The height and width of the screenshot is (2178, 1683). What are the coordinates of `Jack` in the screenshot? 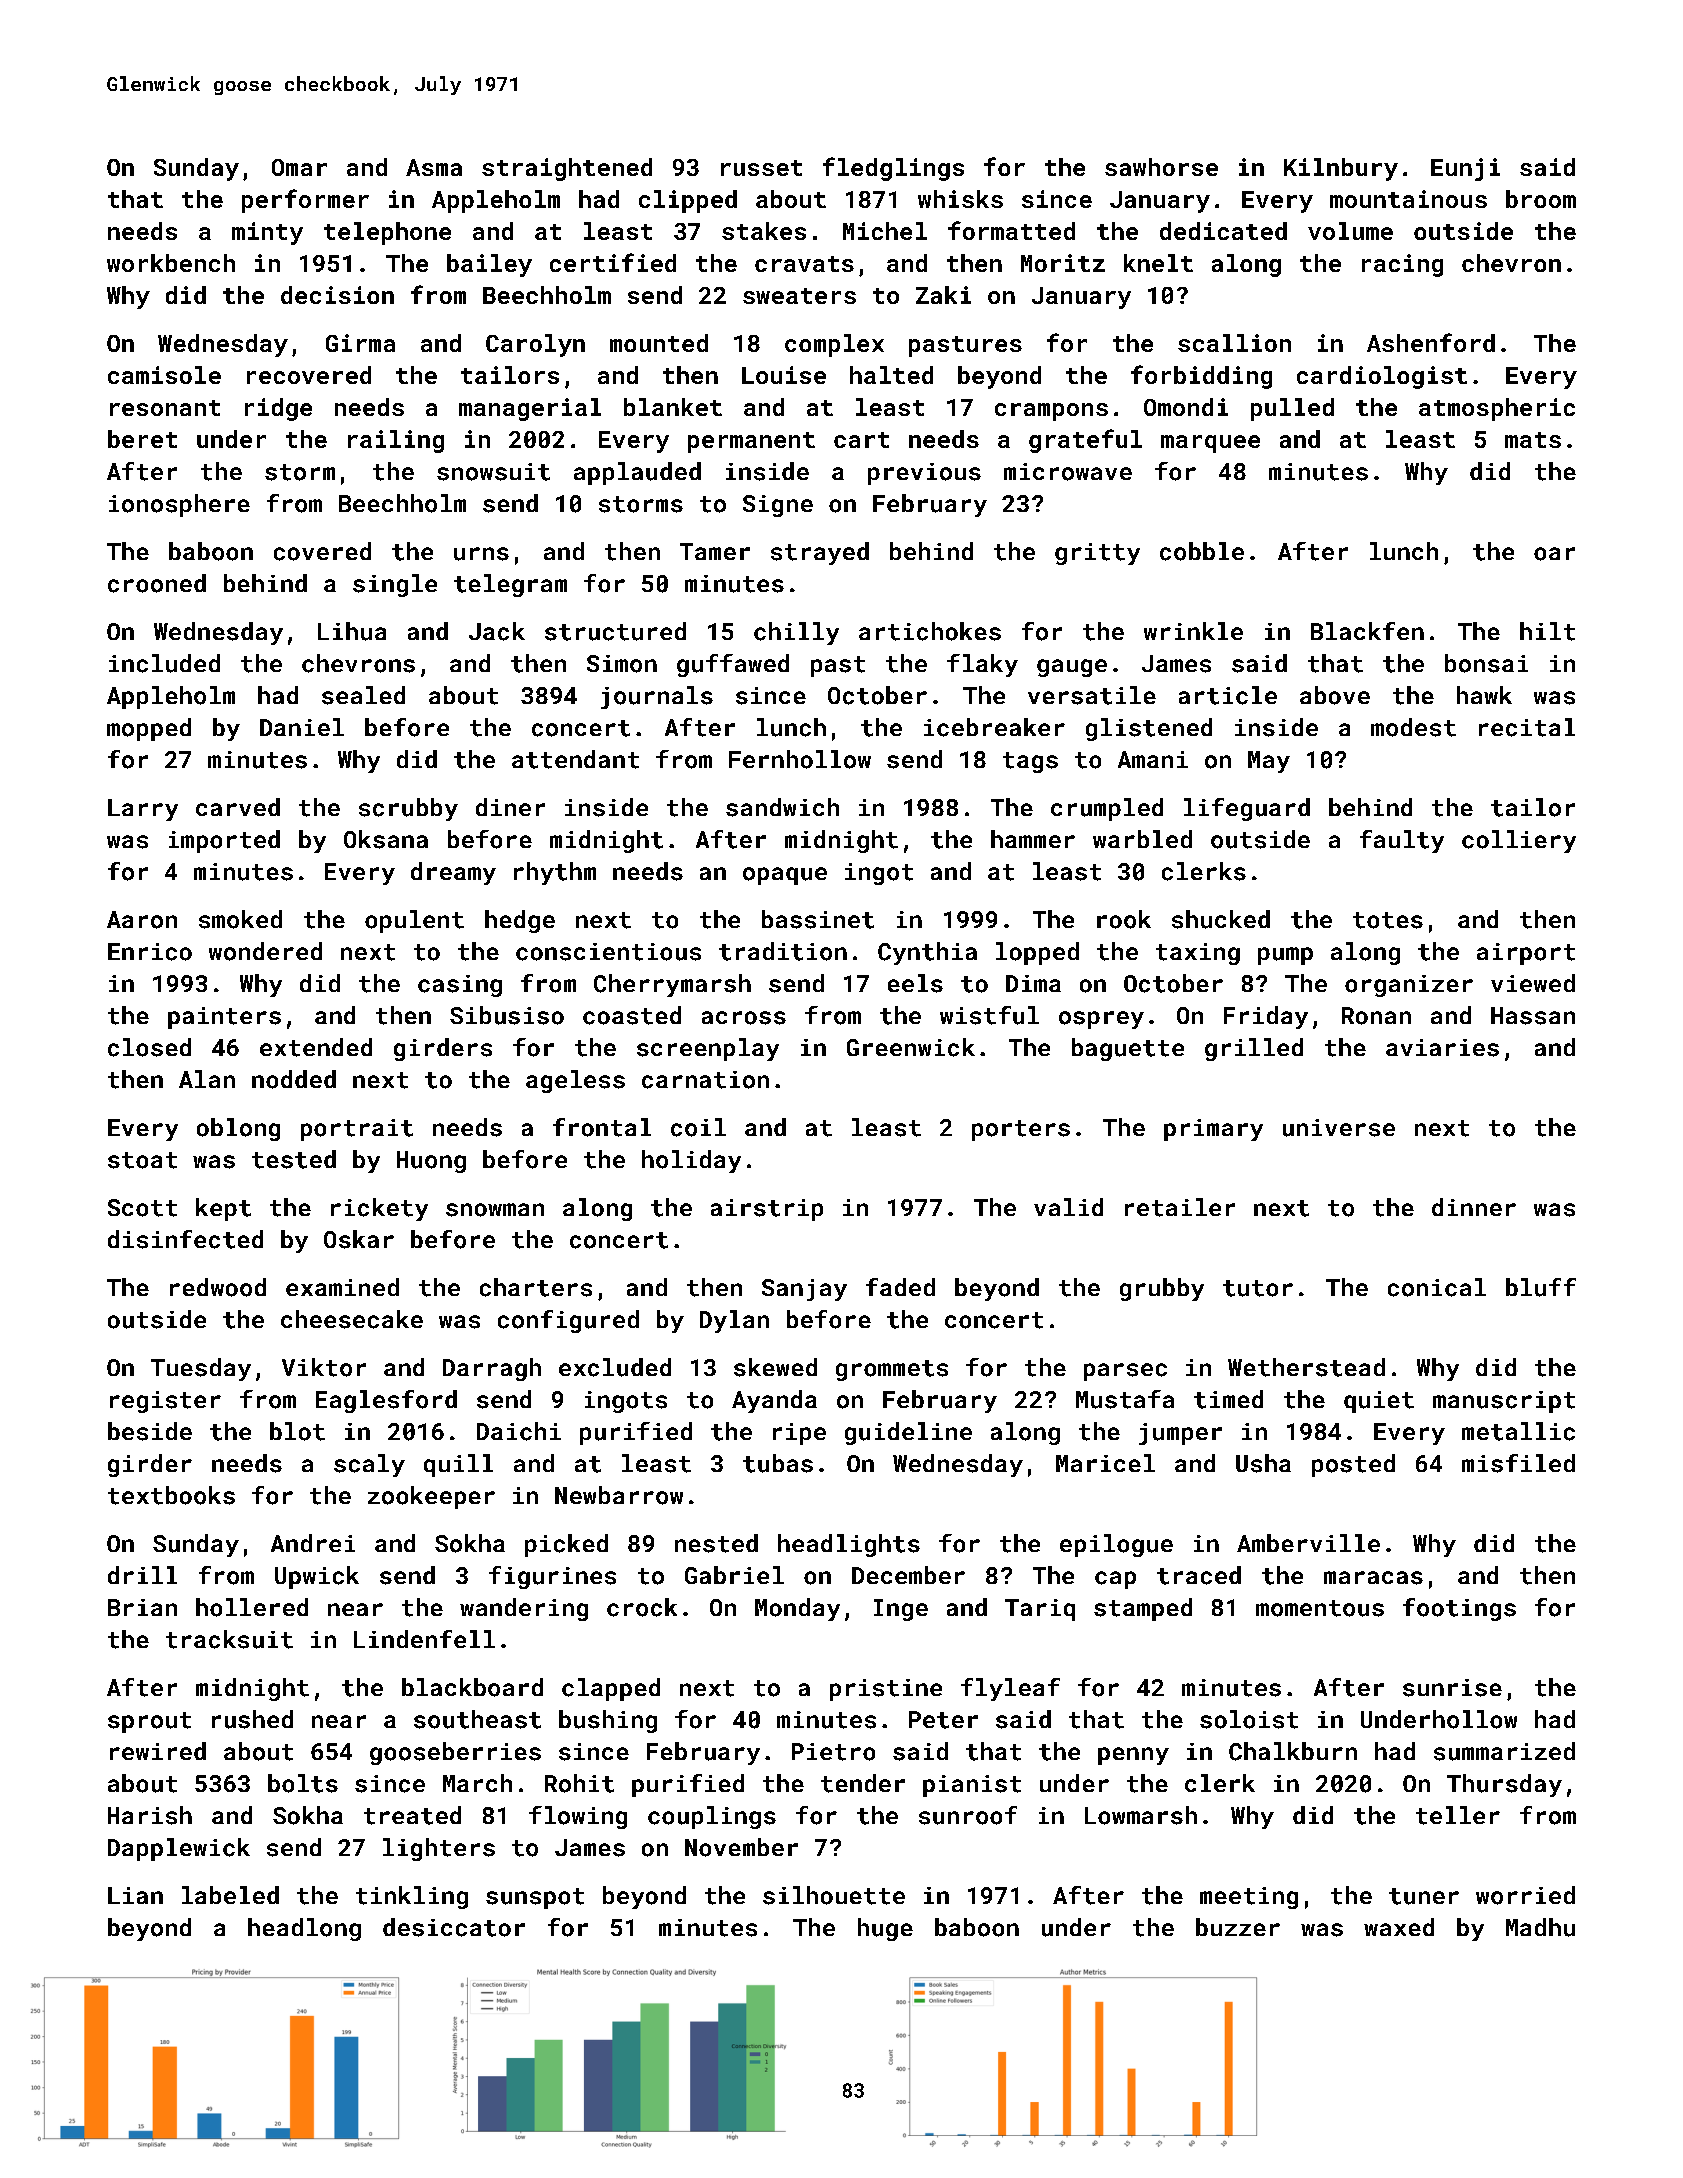 It's located at (497, 631).
